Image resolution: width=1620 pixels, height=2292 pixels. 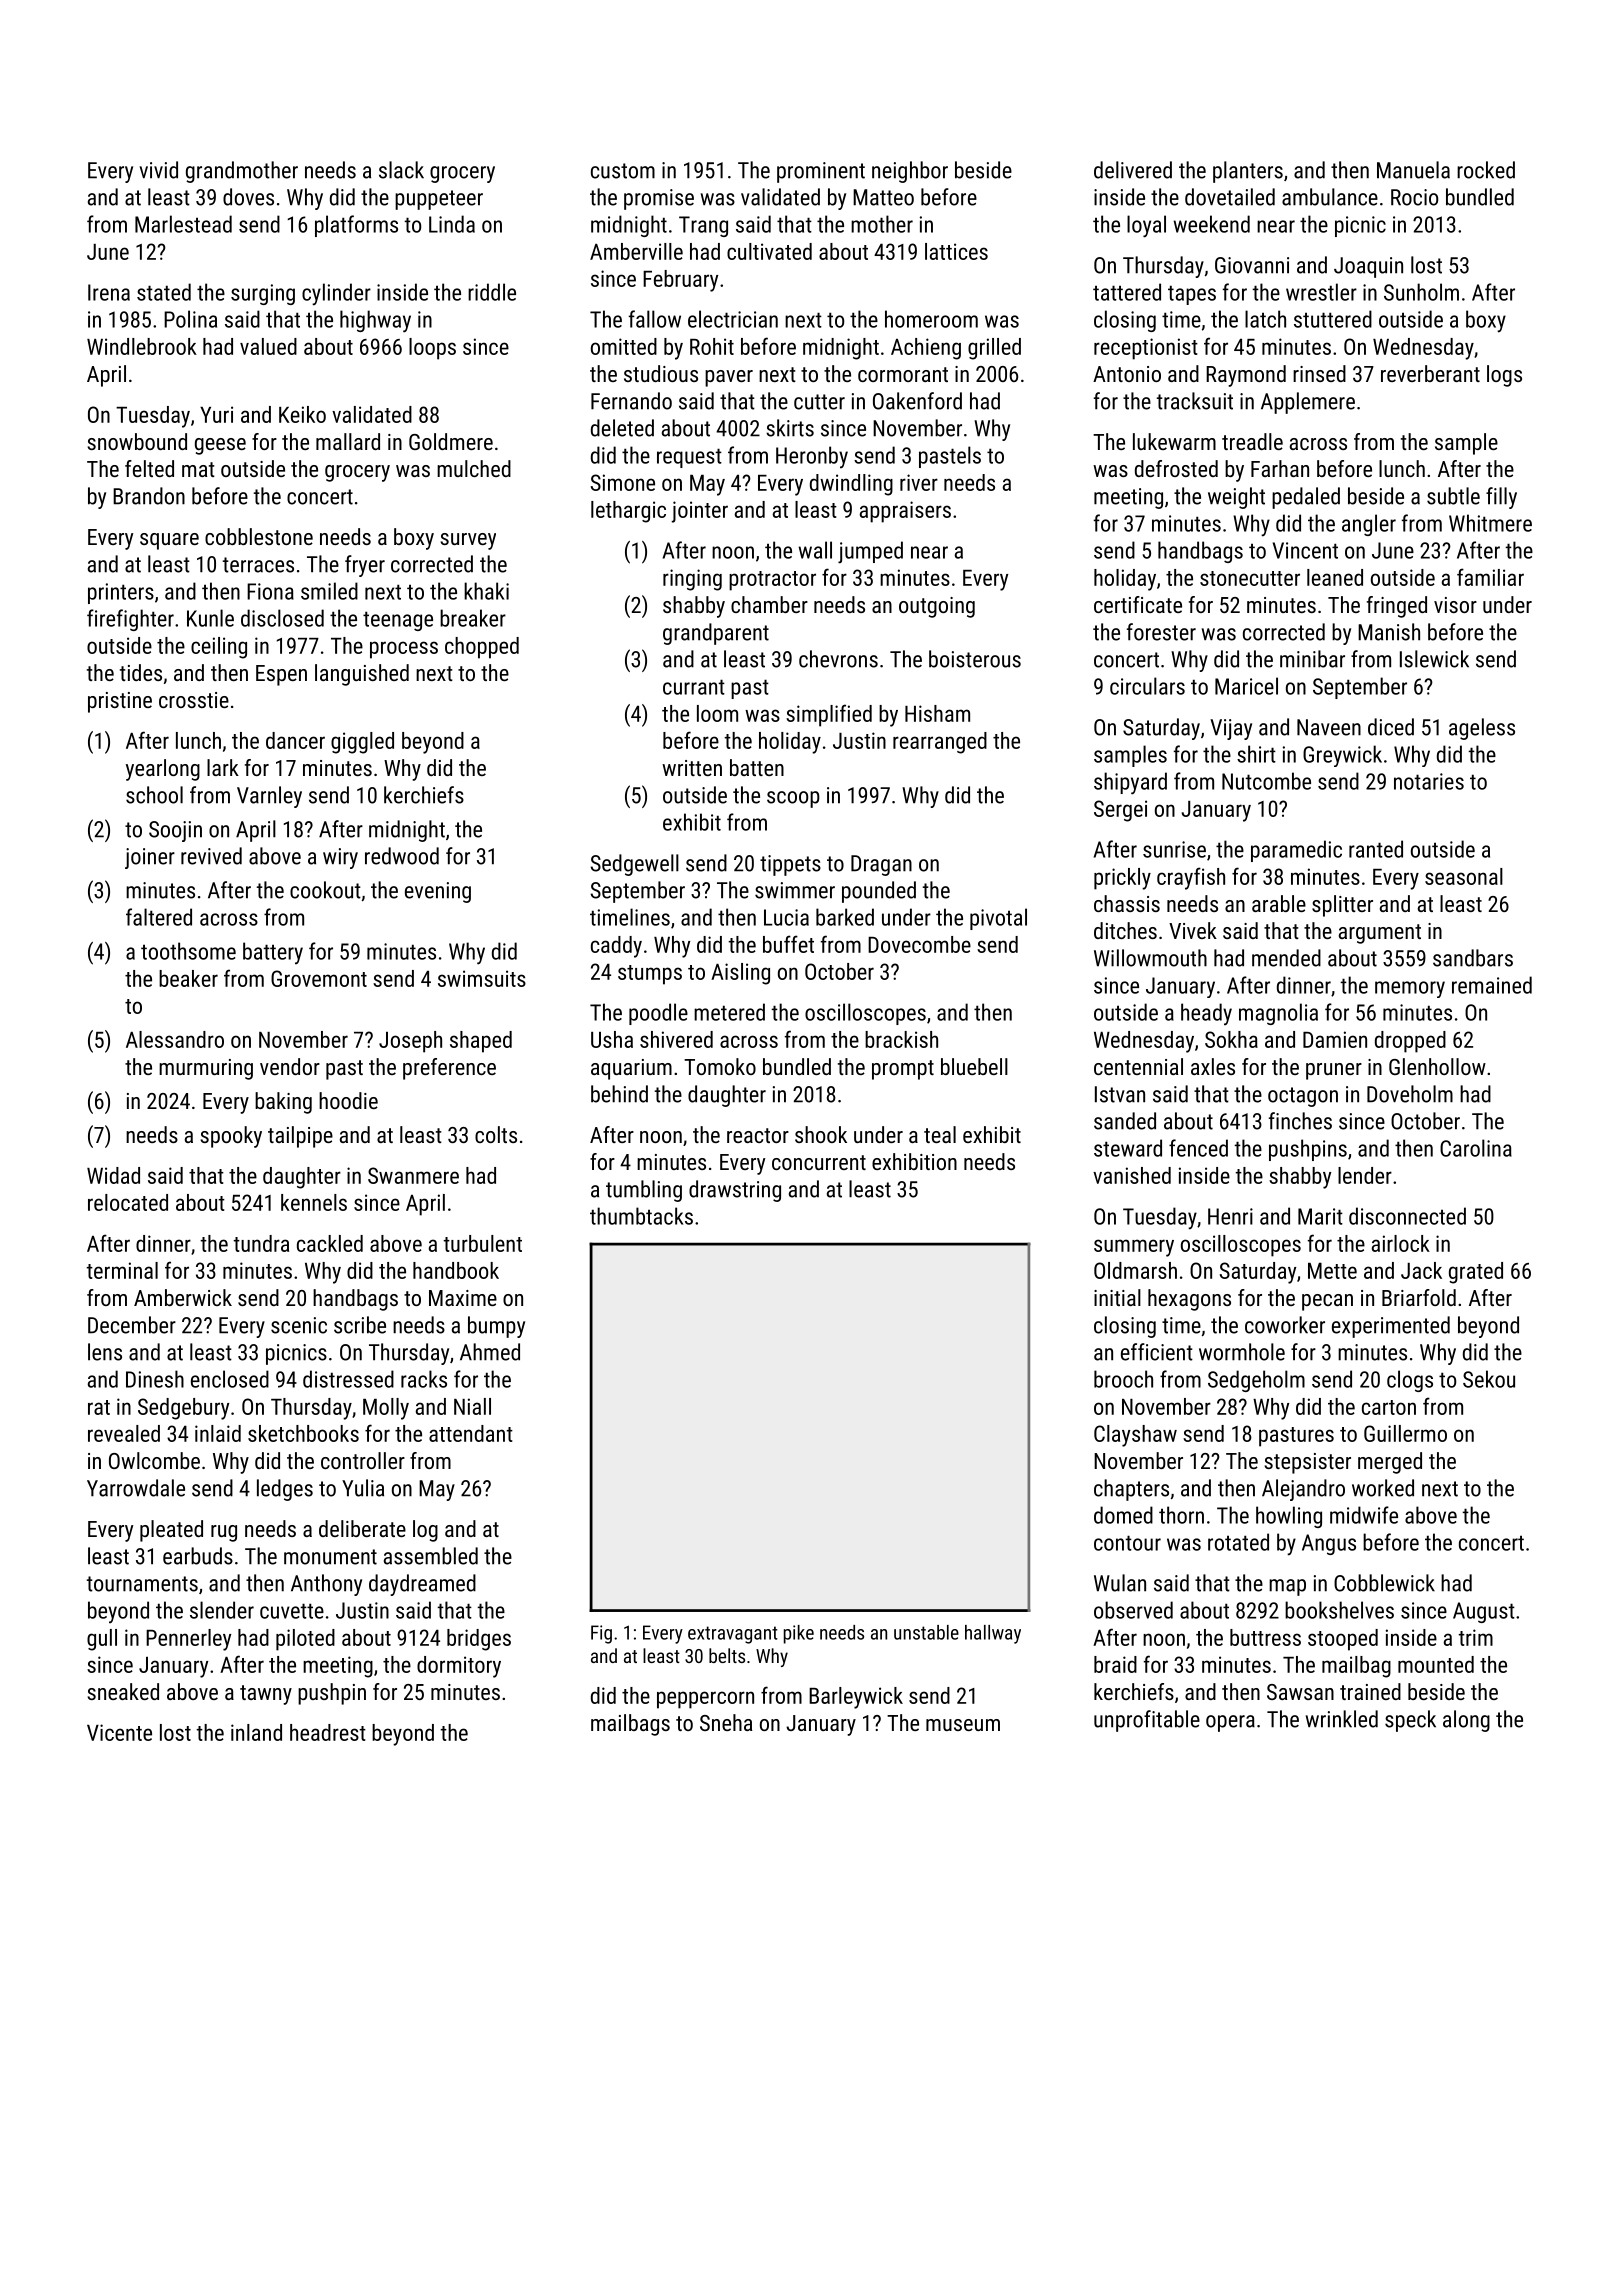 I want to click on Vincent, so click(x=1305, y=550).
